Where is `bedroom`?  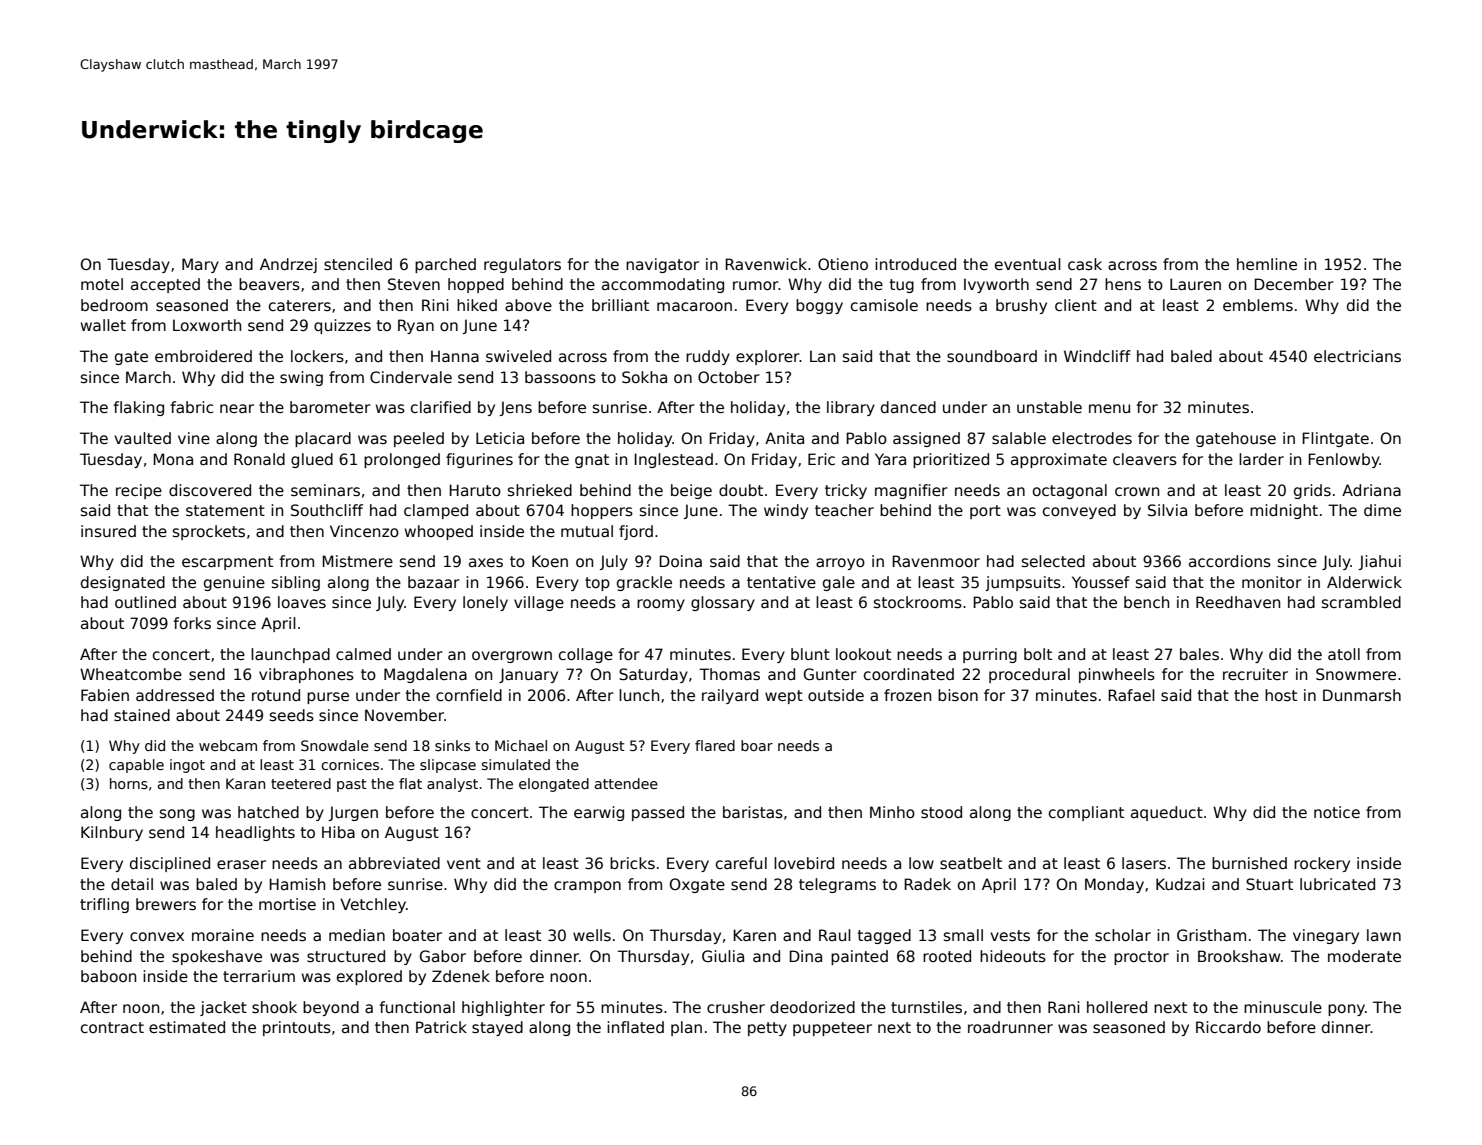 bedroom is located at coordinates (114, 305).
